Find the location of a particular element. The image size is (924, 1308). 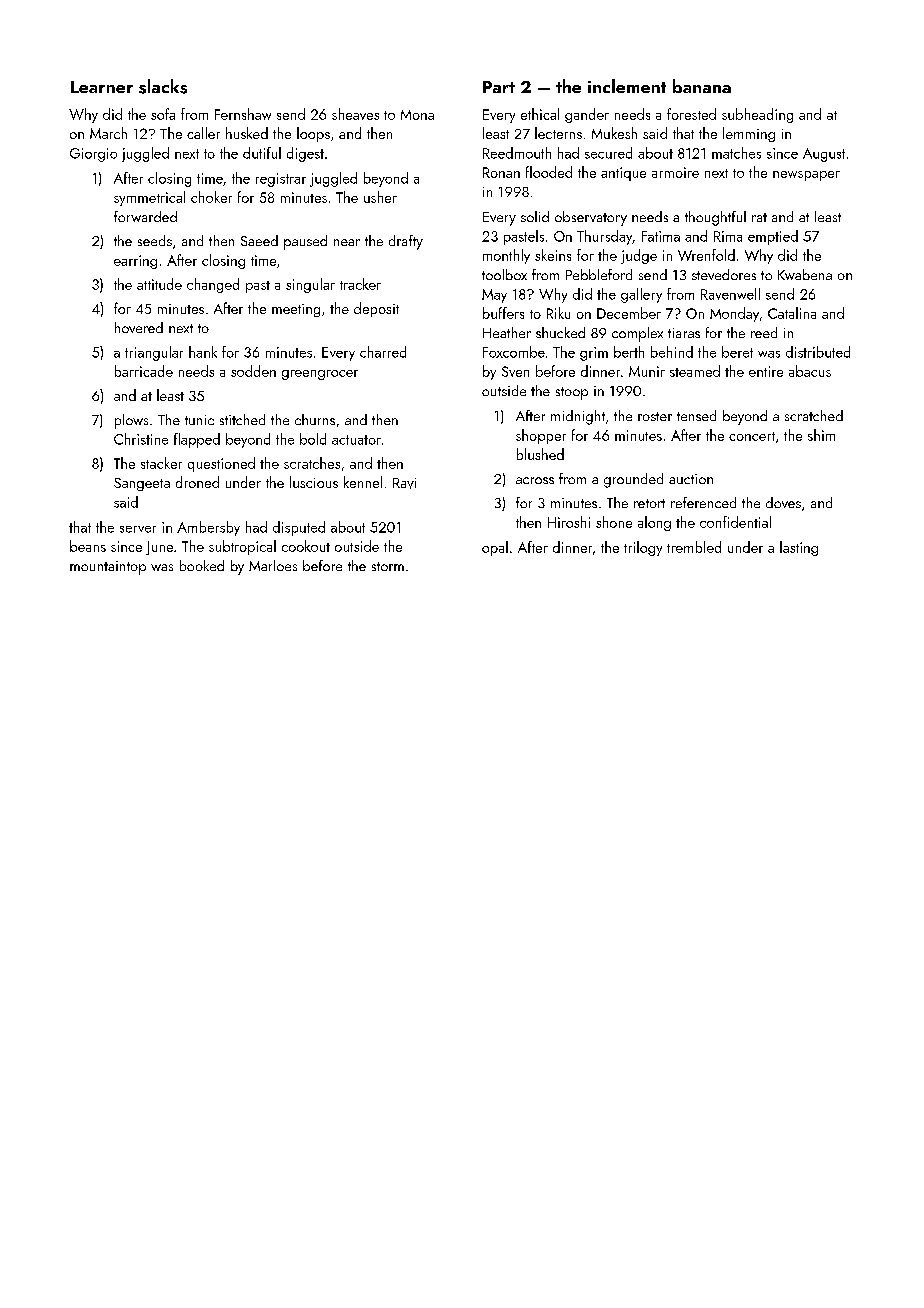

Christine is located at coordinates (141, 439).
